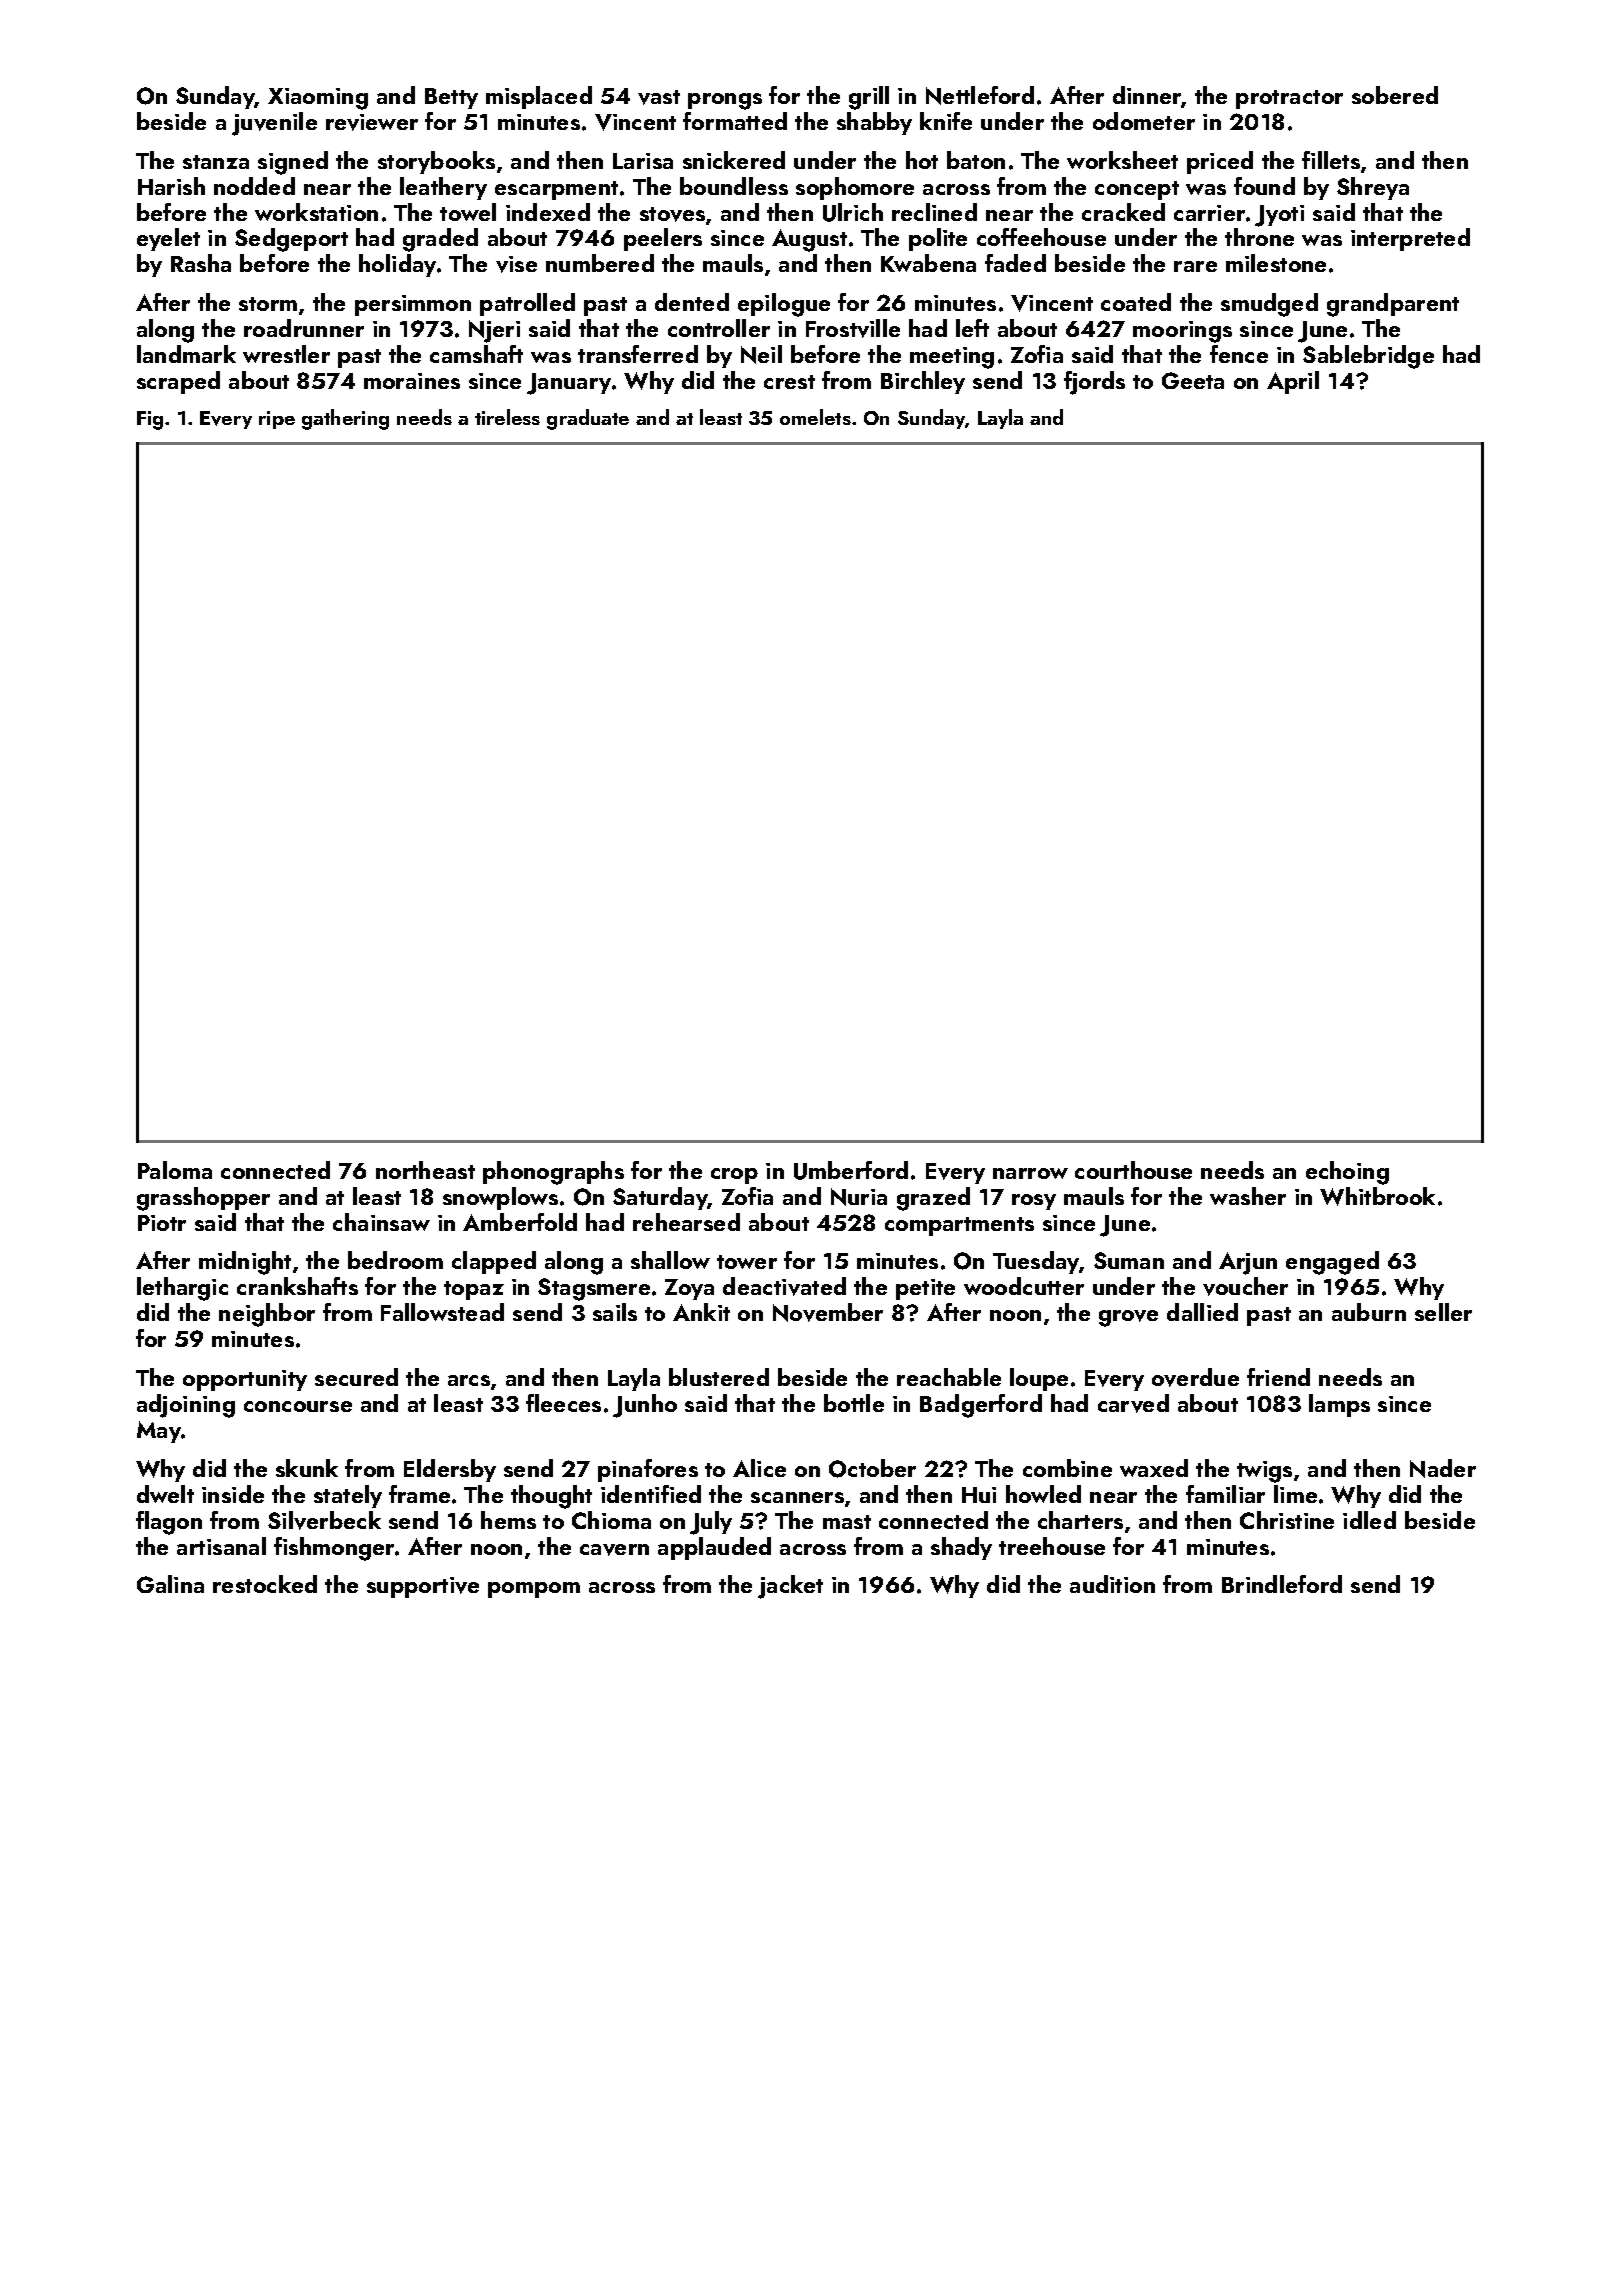 The height and width of the document is (2292, 1620). I want to click on odometer, so click(1144, 121).
